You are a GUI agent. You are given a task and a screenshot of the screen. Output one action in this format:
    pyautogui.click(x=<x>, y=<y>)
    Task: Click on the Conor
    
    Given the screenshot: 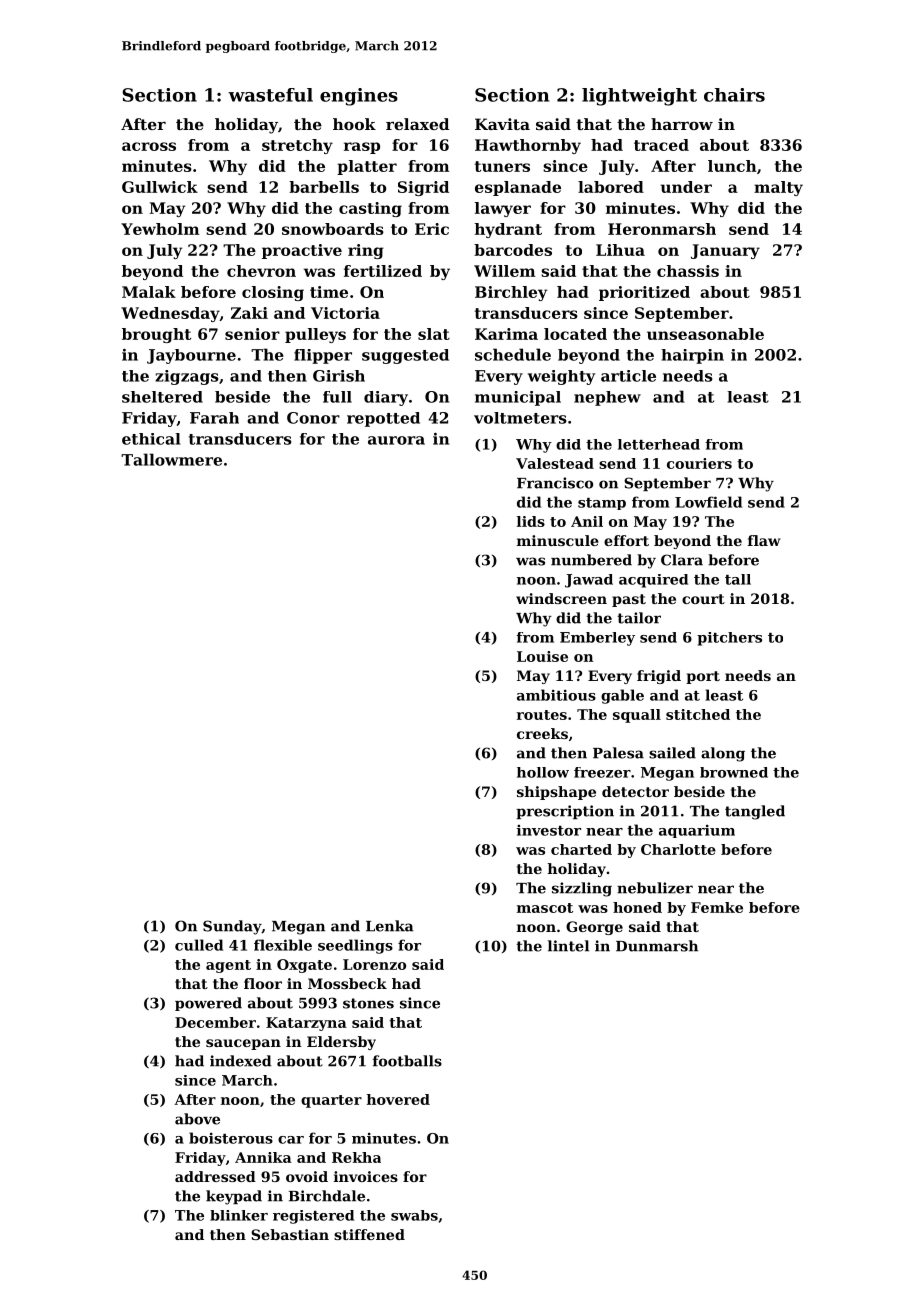 What is the action you would take?
    pyautogui.click(x=313, y=418)
